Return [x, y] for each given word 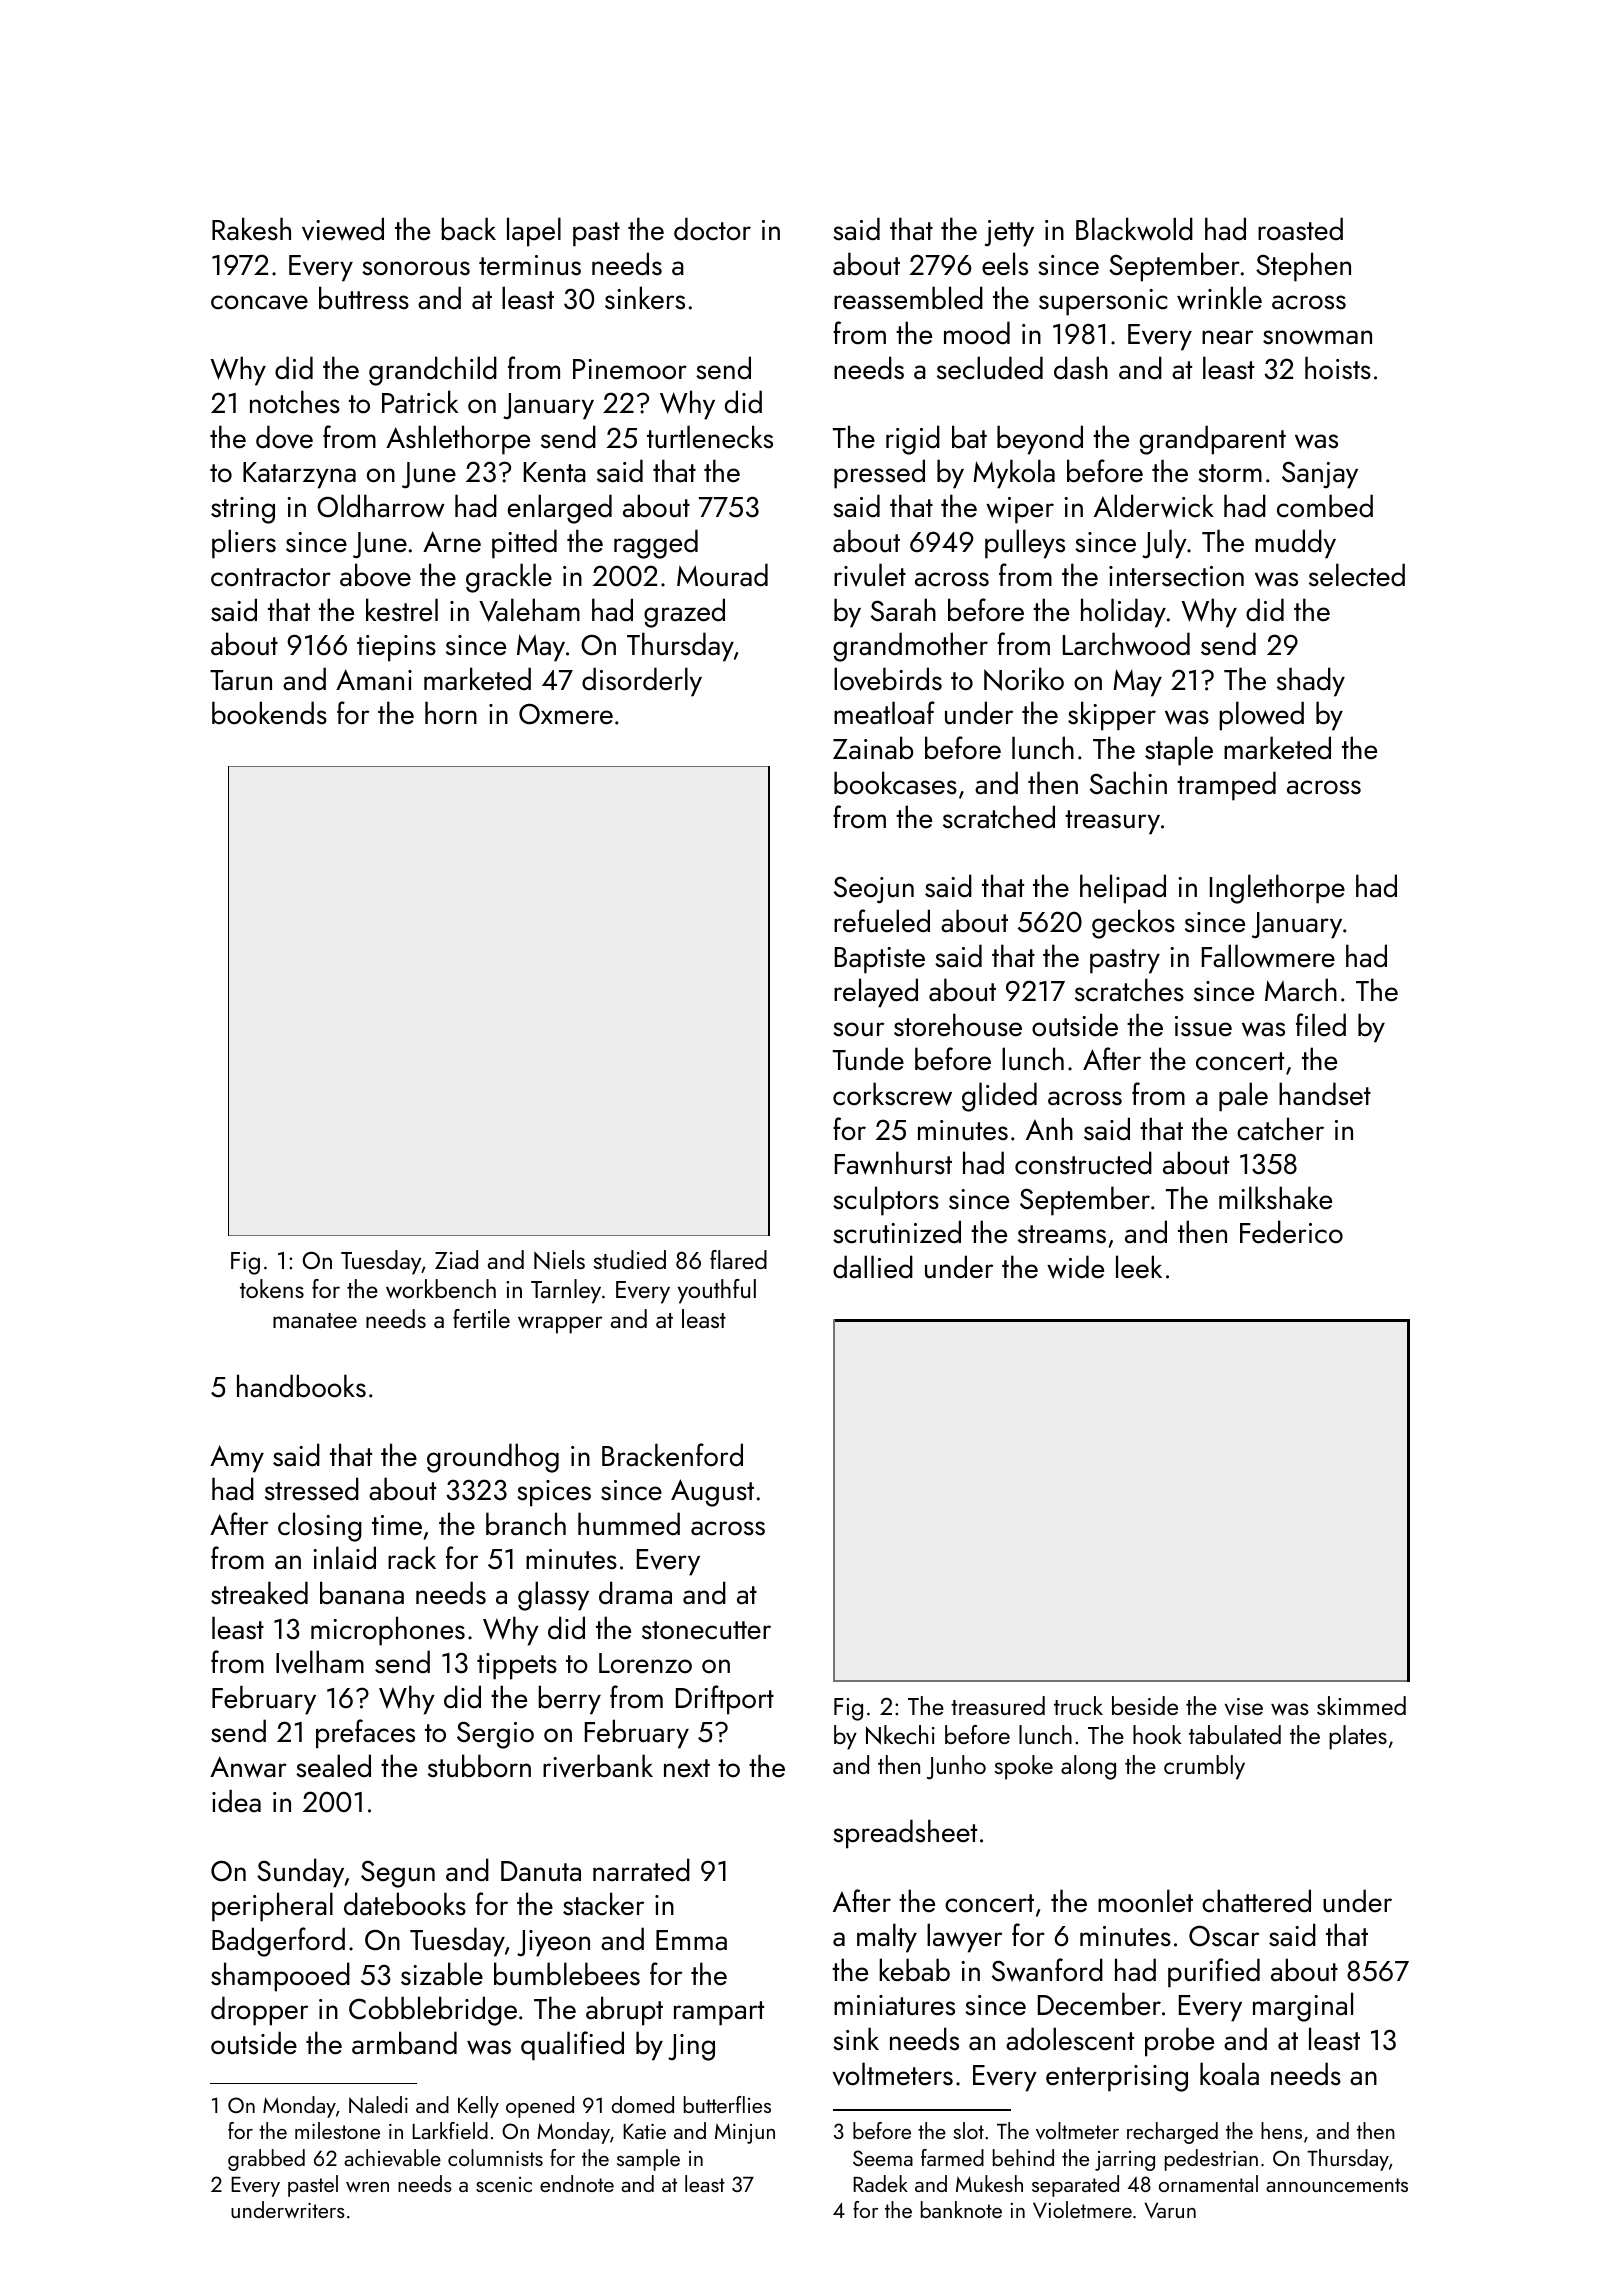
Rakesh [251, 229]
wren [367, 2187]
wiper [1020, 510]
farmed [952, 2157]
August [712, 1493]
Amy [237, 1459]
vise [1244, 1707]
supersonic [1103, 302]
